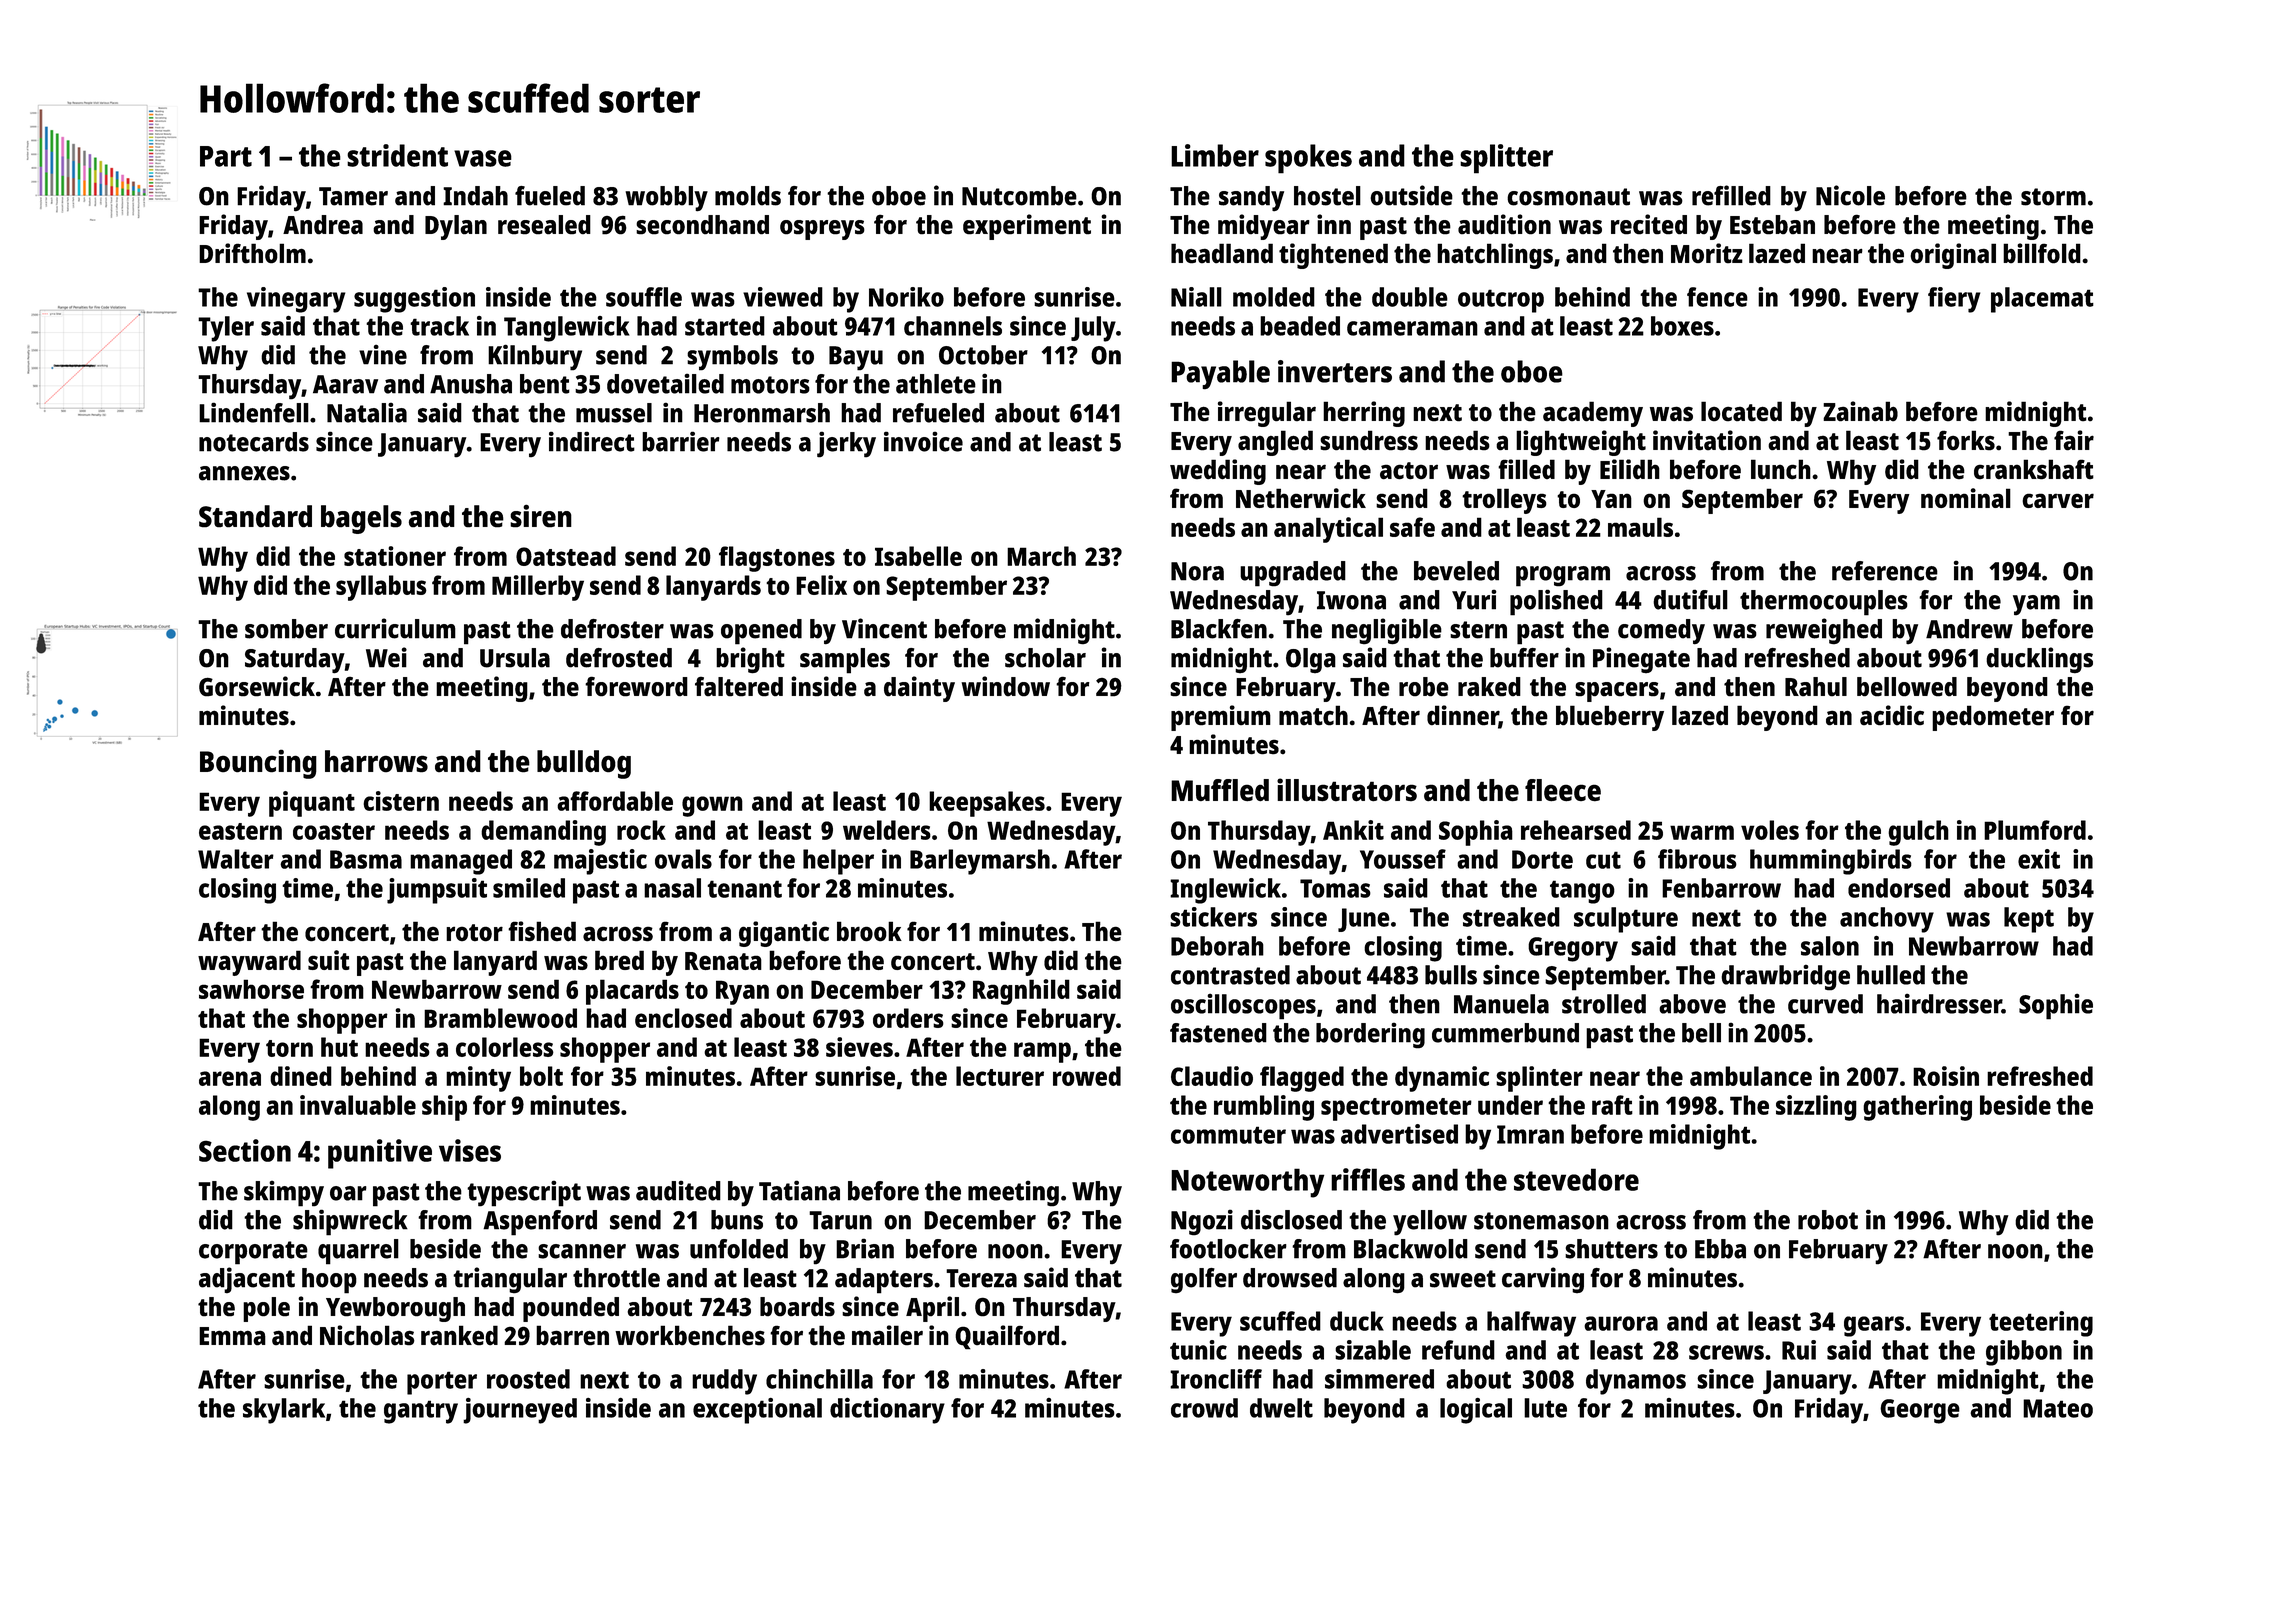 This document has height=1620, width=2292. What do you see at coordinates (284, 1411) in the document?
I see `skylark` at bounding box center [284, 1411].
